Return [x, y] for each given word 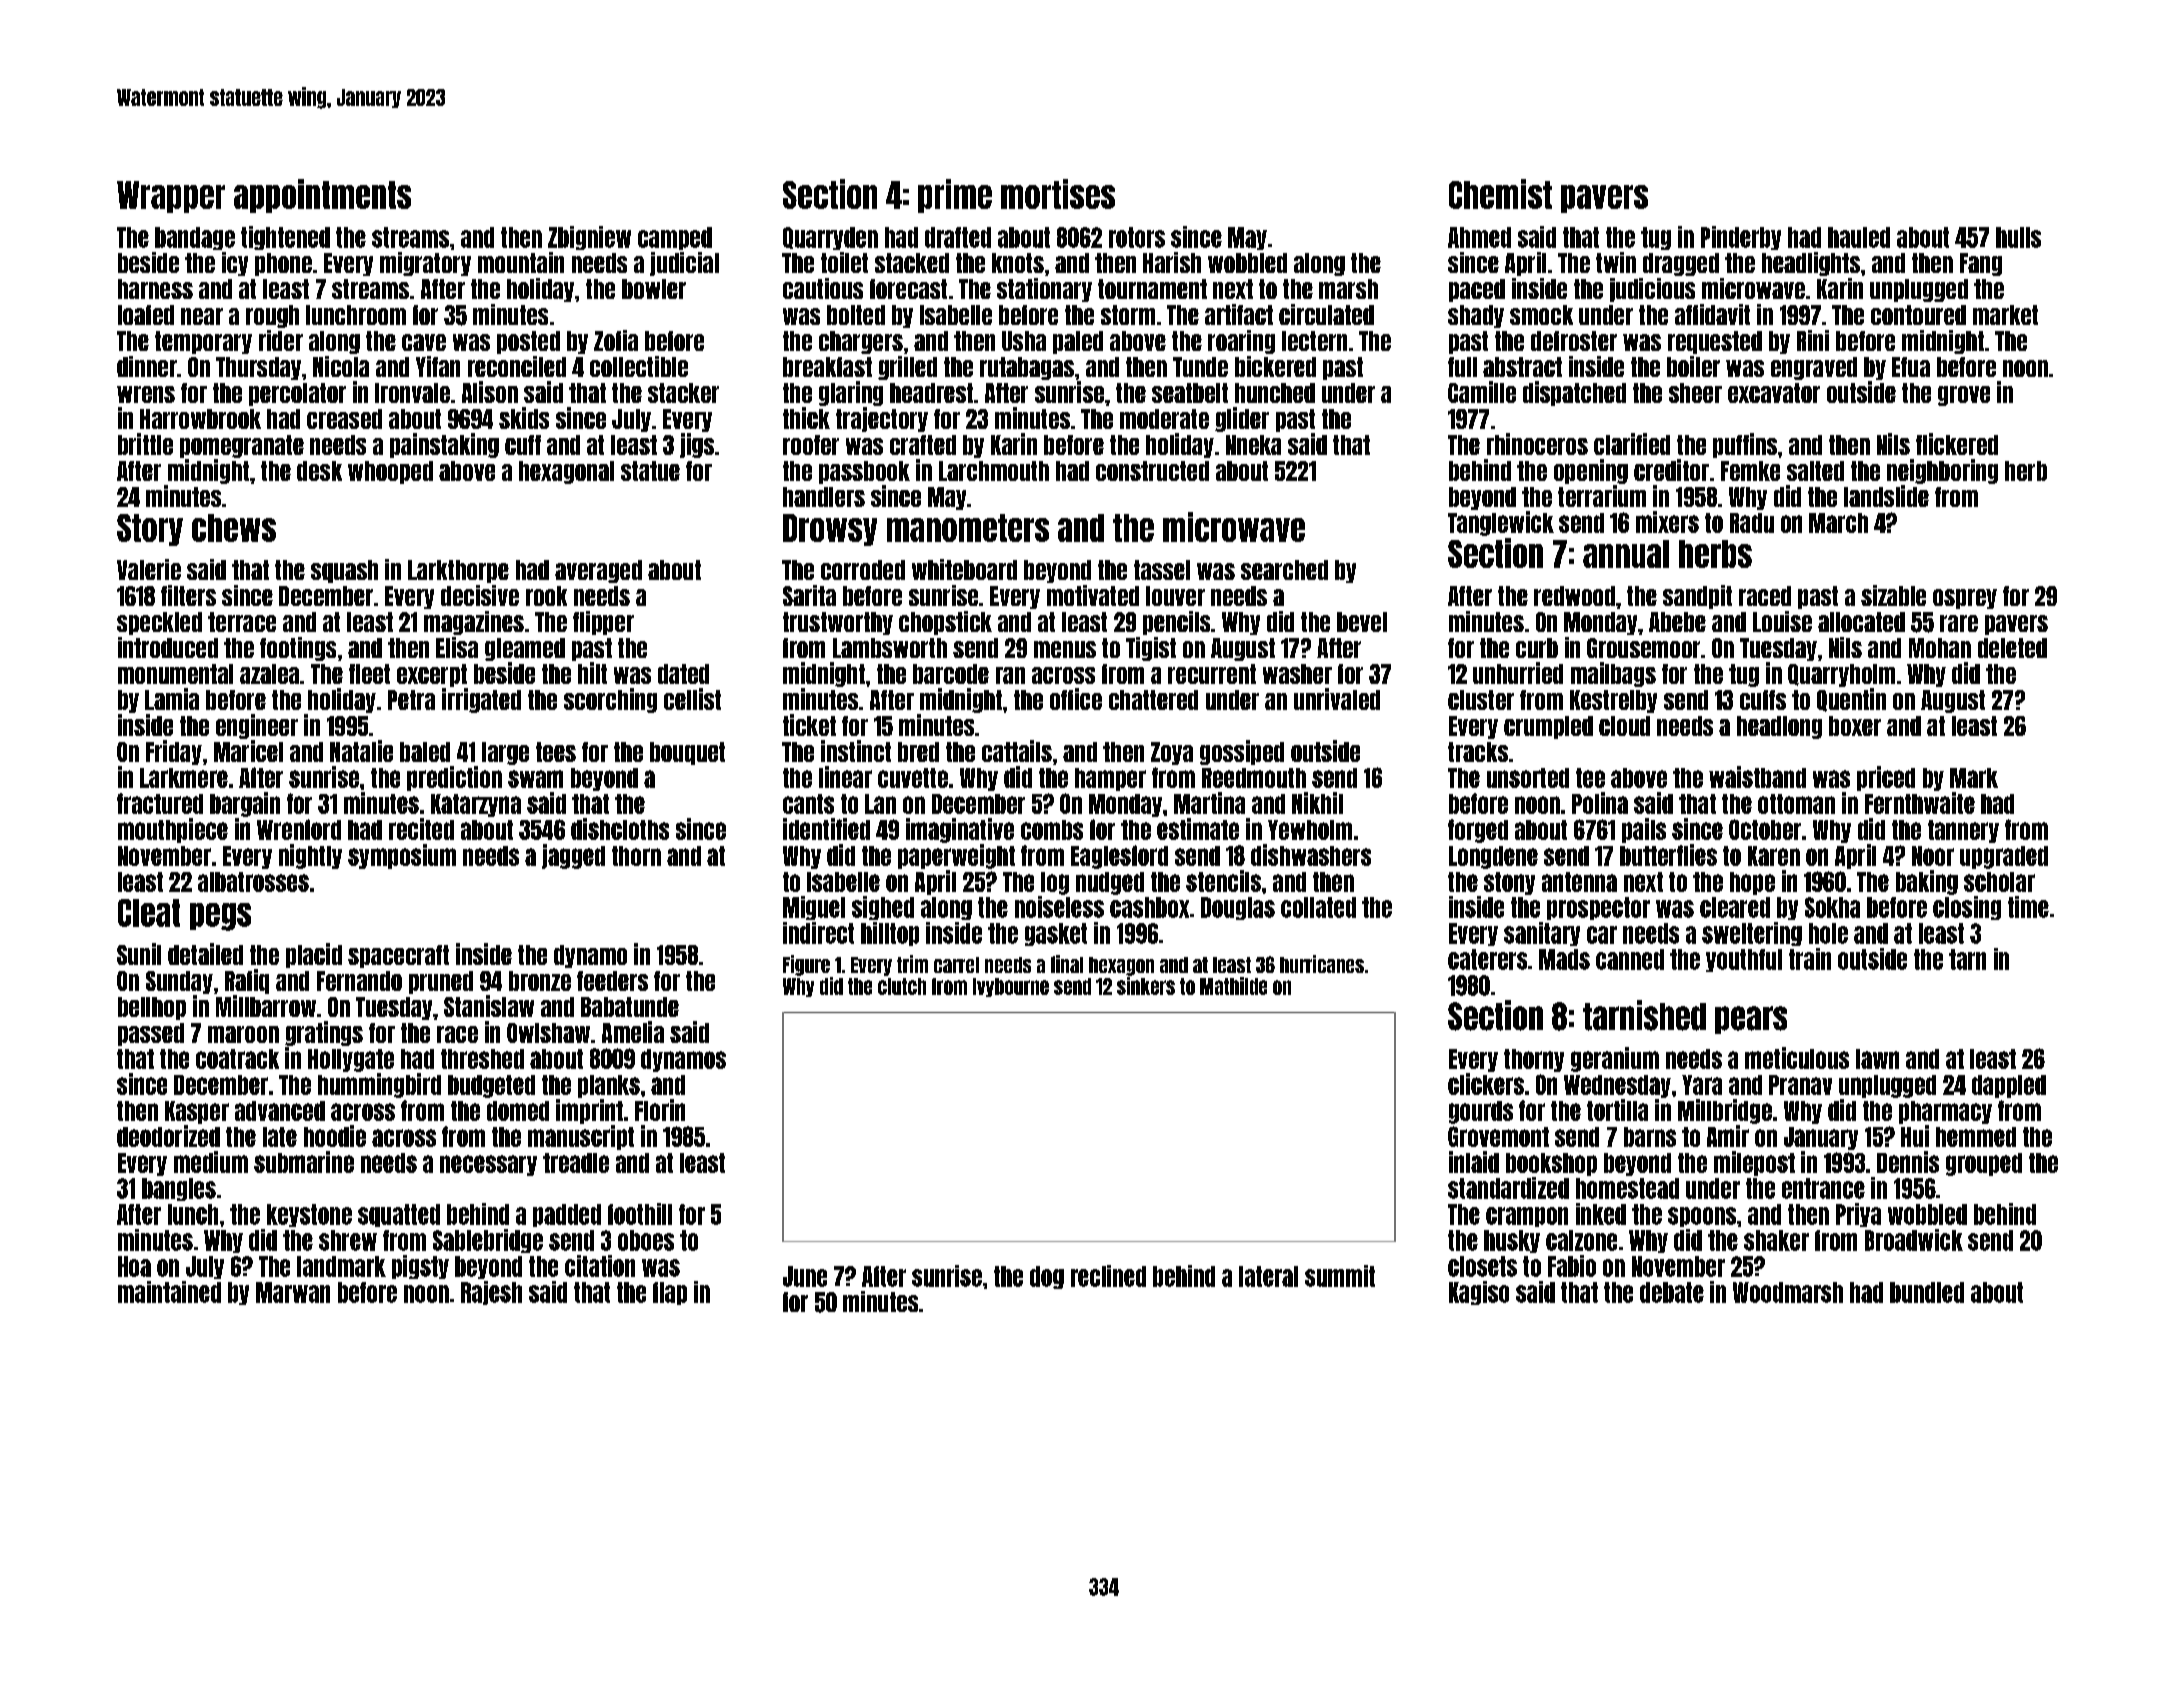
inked [1601, 1214]
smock [1541, 315]
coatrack [237, 1059]
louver [1175, 596]
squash [344, 571]
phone [283, 264]
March [1838, 523]
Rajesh [491, 1293]
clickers [1486, 1084]
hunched [1275, 393]
